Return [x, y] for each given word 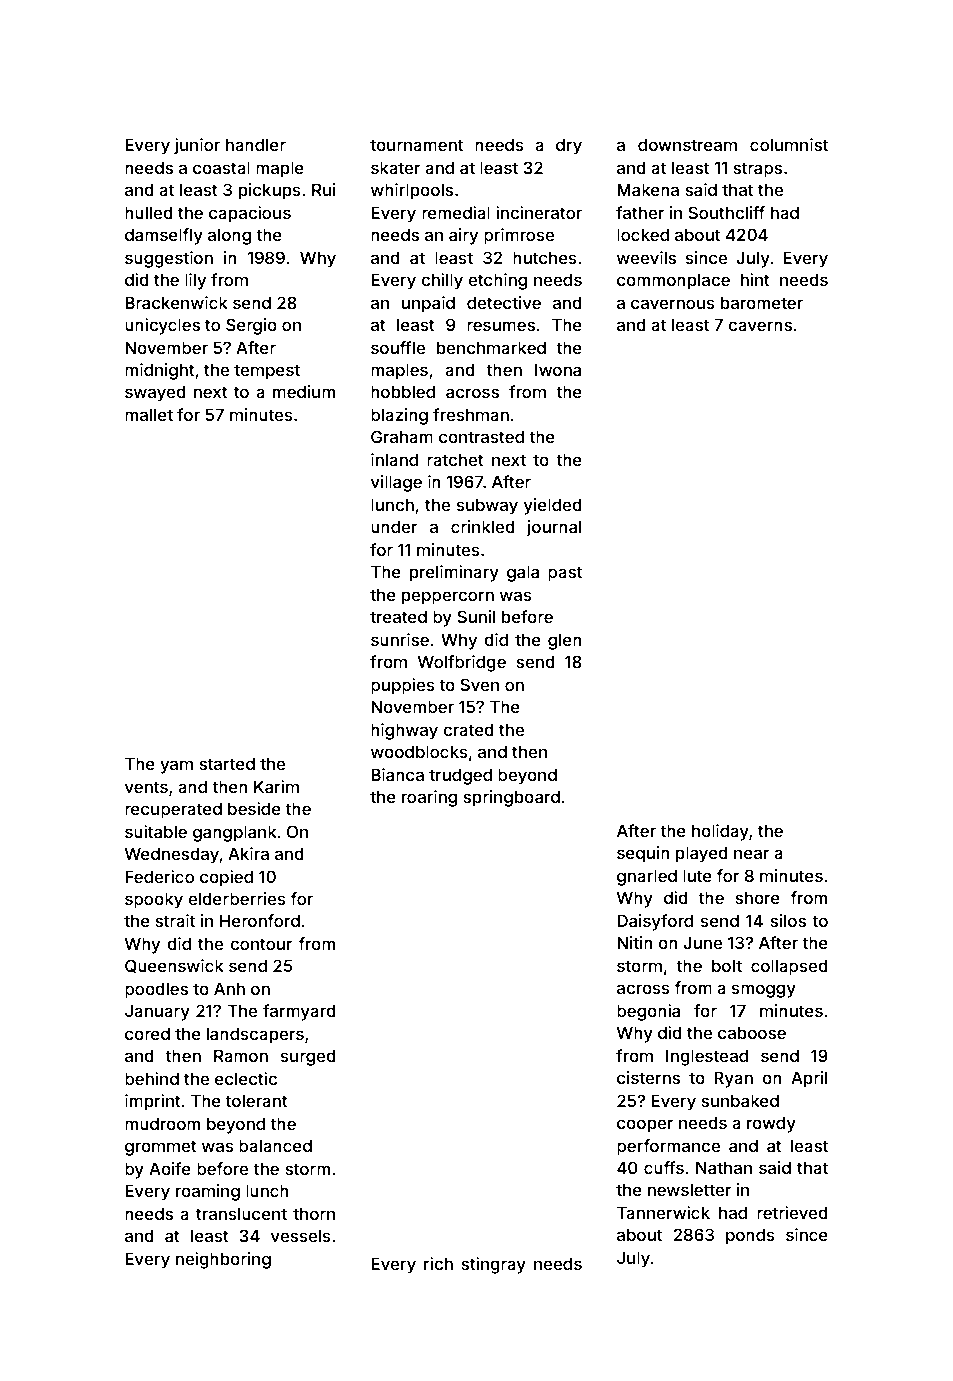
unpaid [428, 304]
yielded [553, 506]
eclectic [246, 1078]
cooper [645, 1126]
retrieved [792, 1212]
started [227, 763]
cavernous [673, 304]
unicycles [162, 326]
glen [565, 641]
